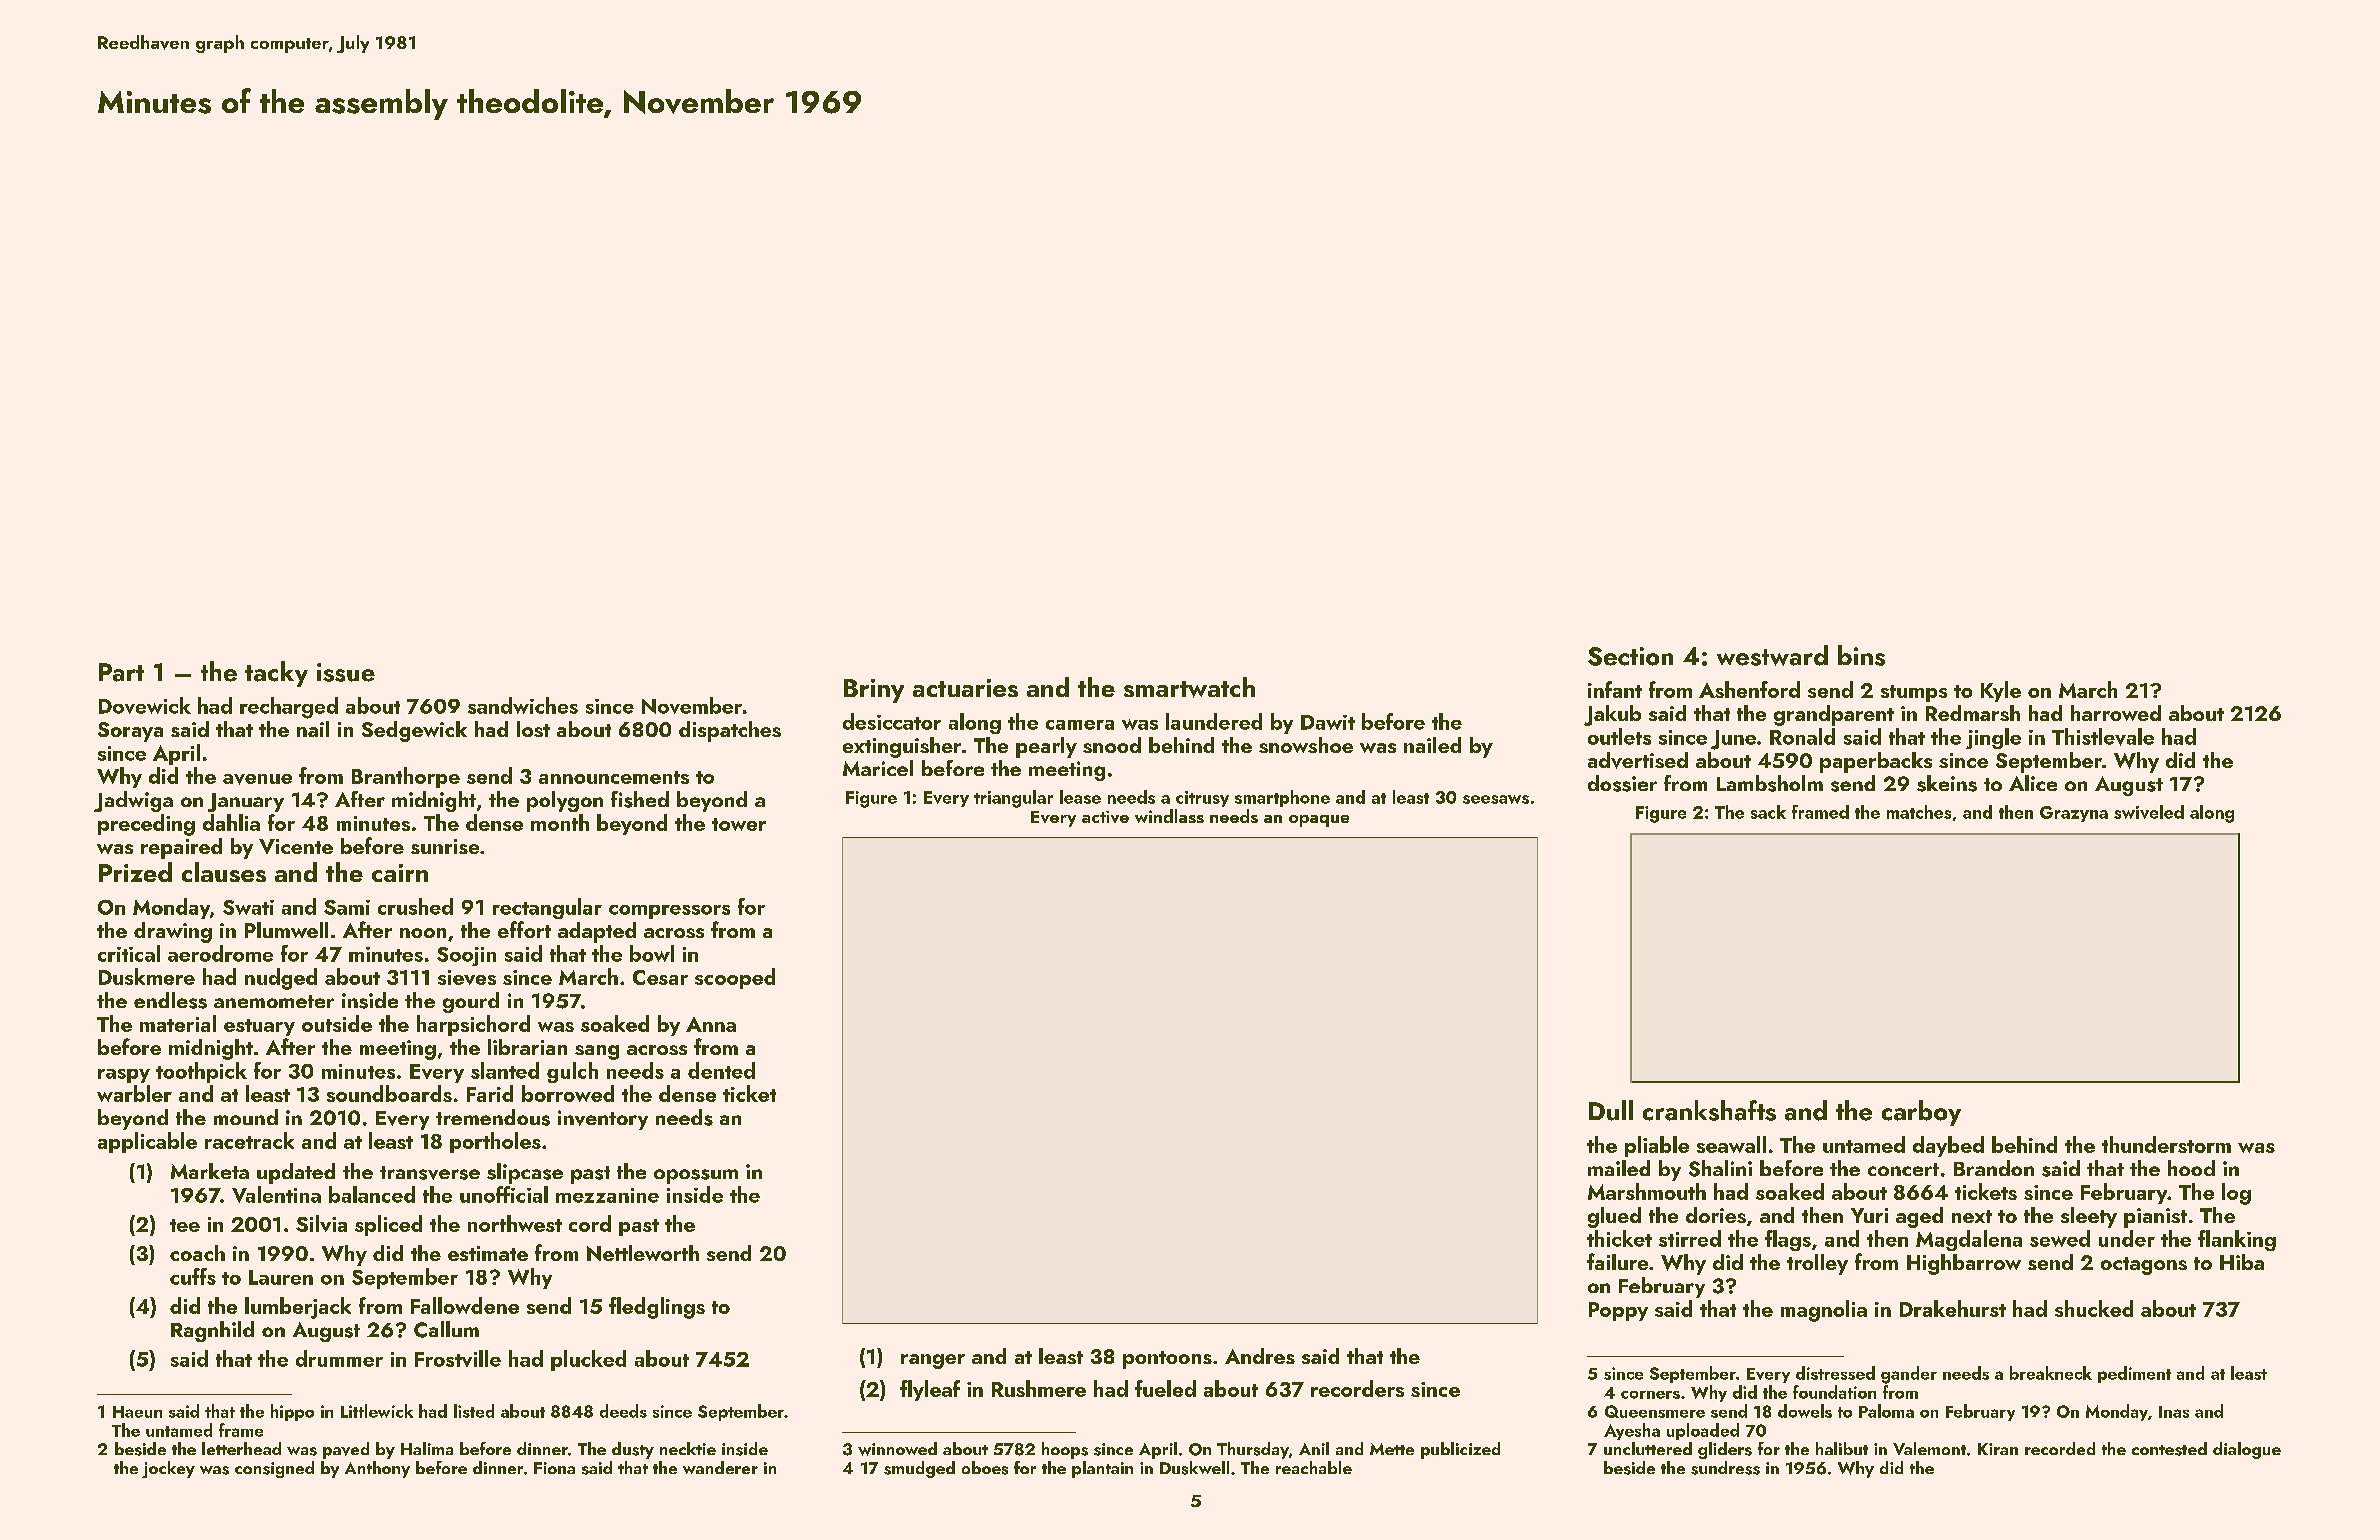  I want to click on smartwatch, so click(1189, 687).
